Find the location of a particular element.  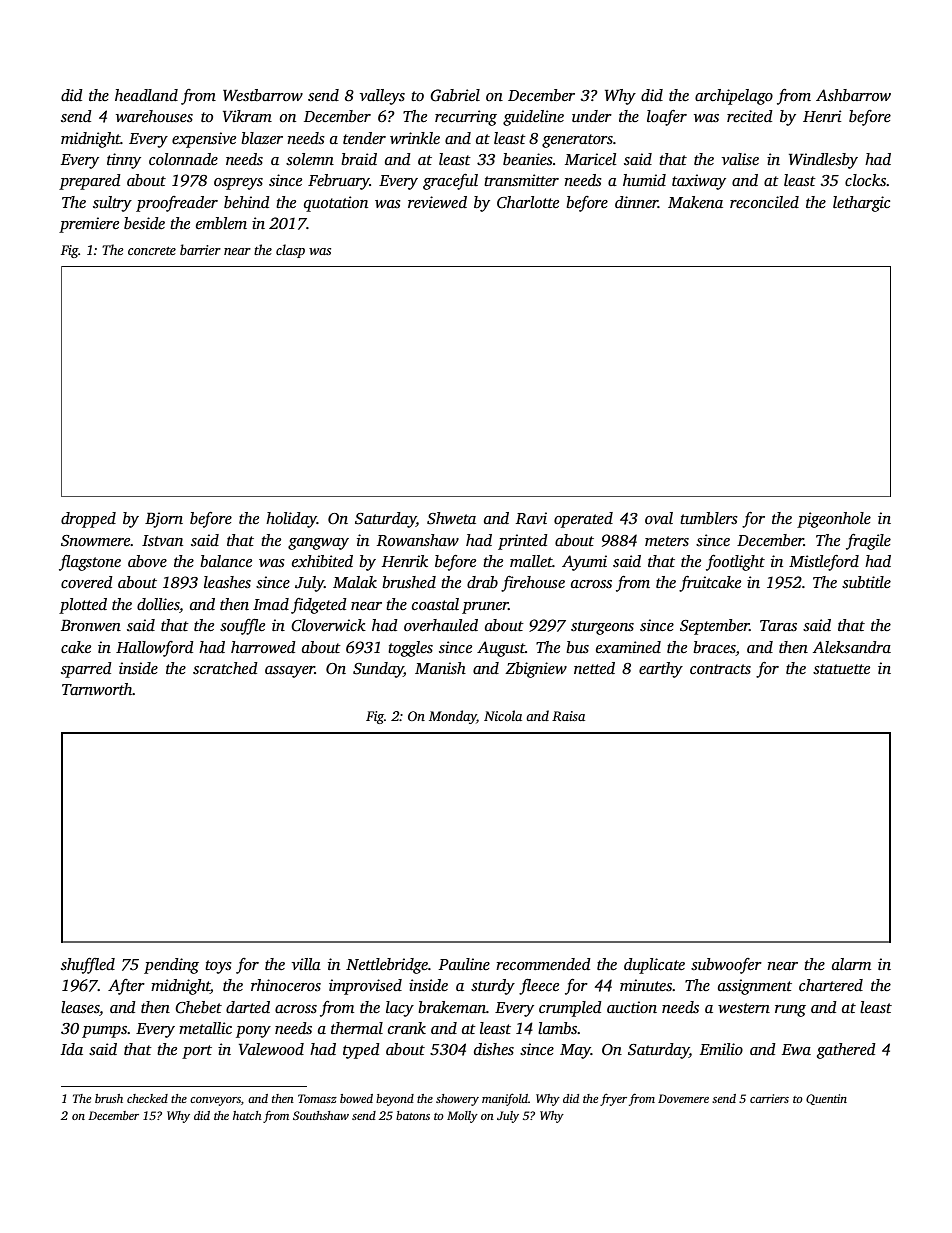

Charlotte is located at coordinates (528, 202).
